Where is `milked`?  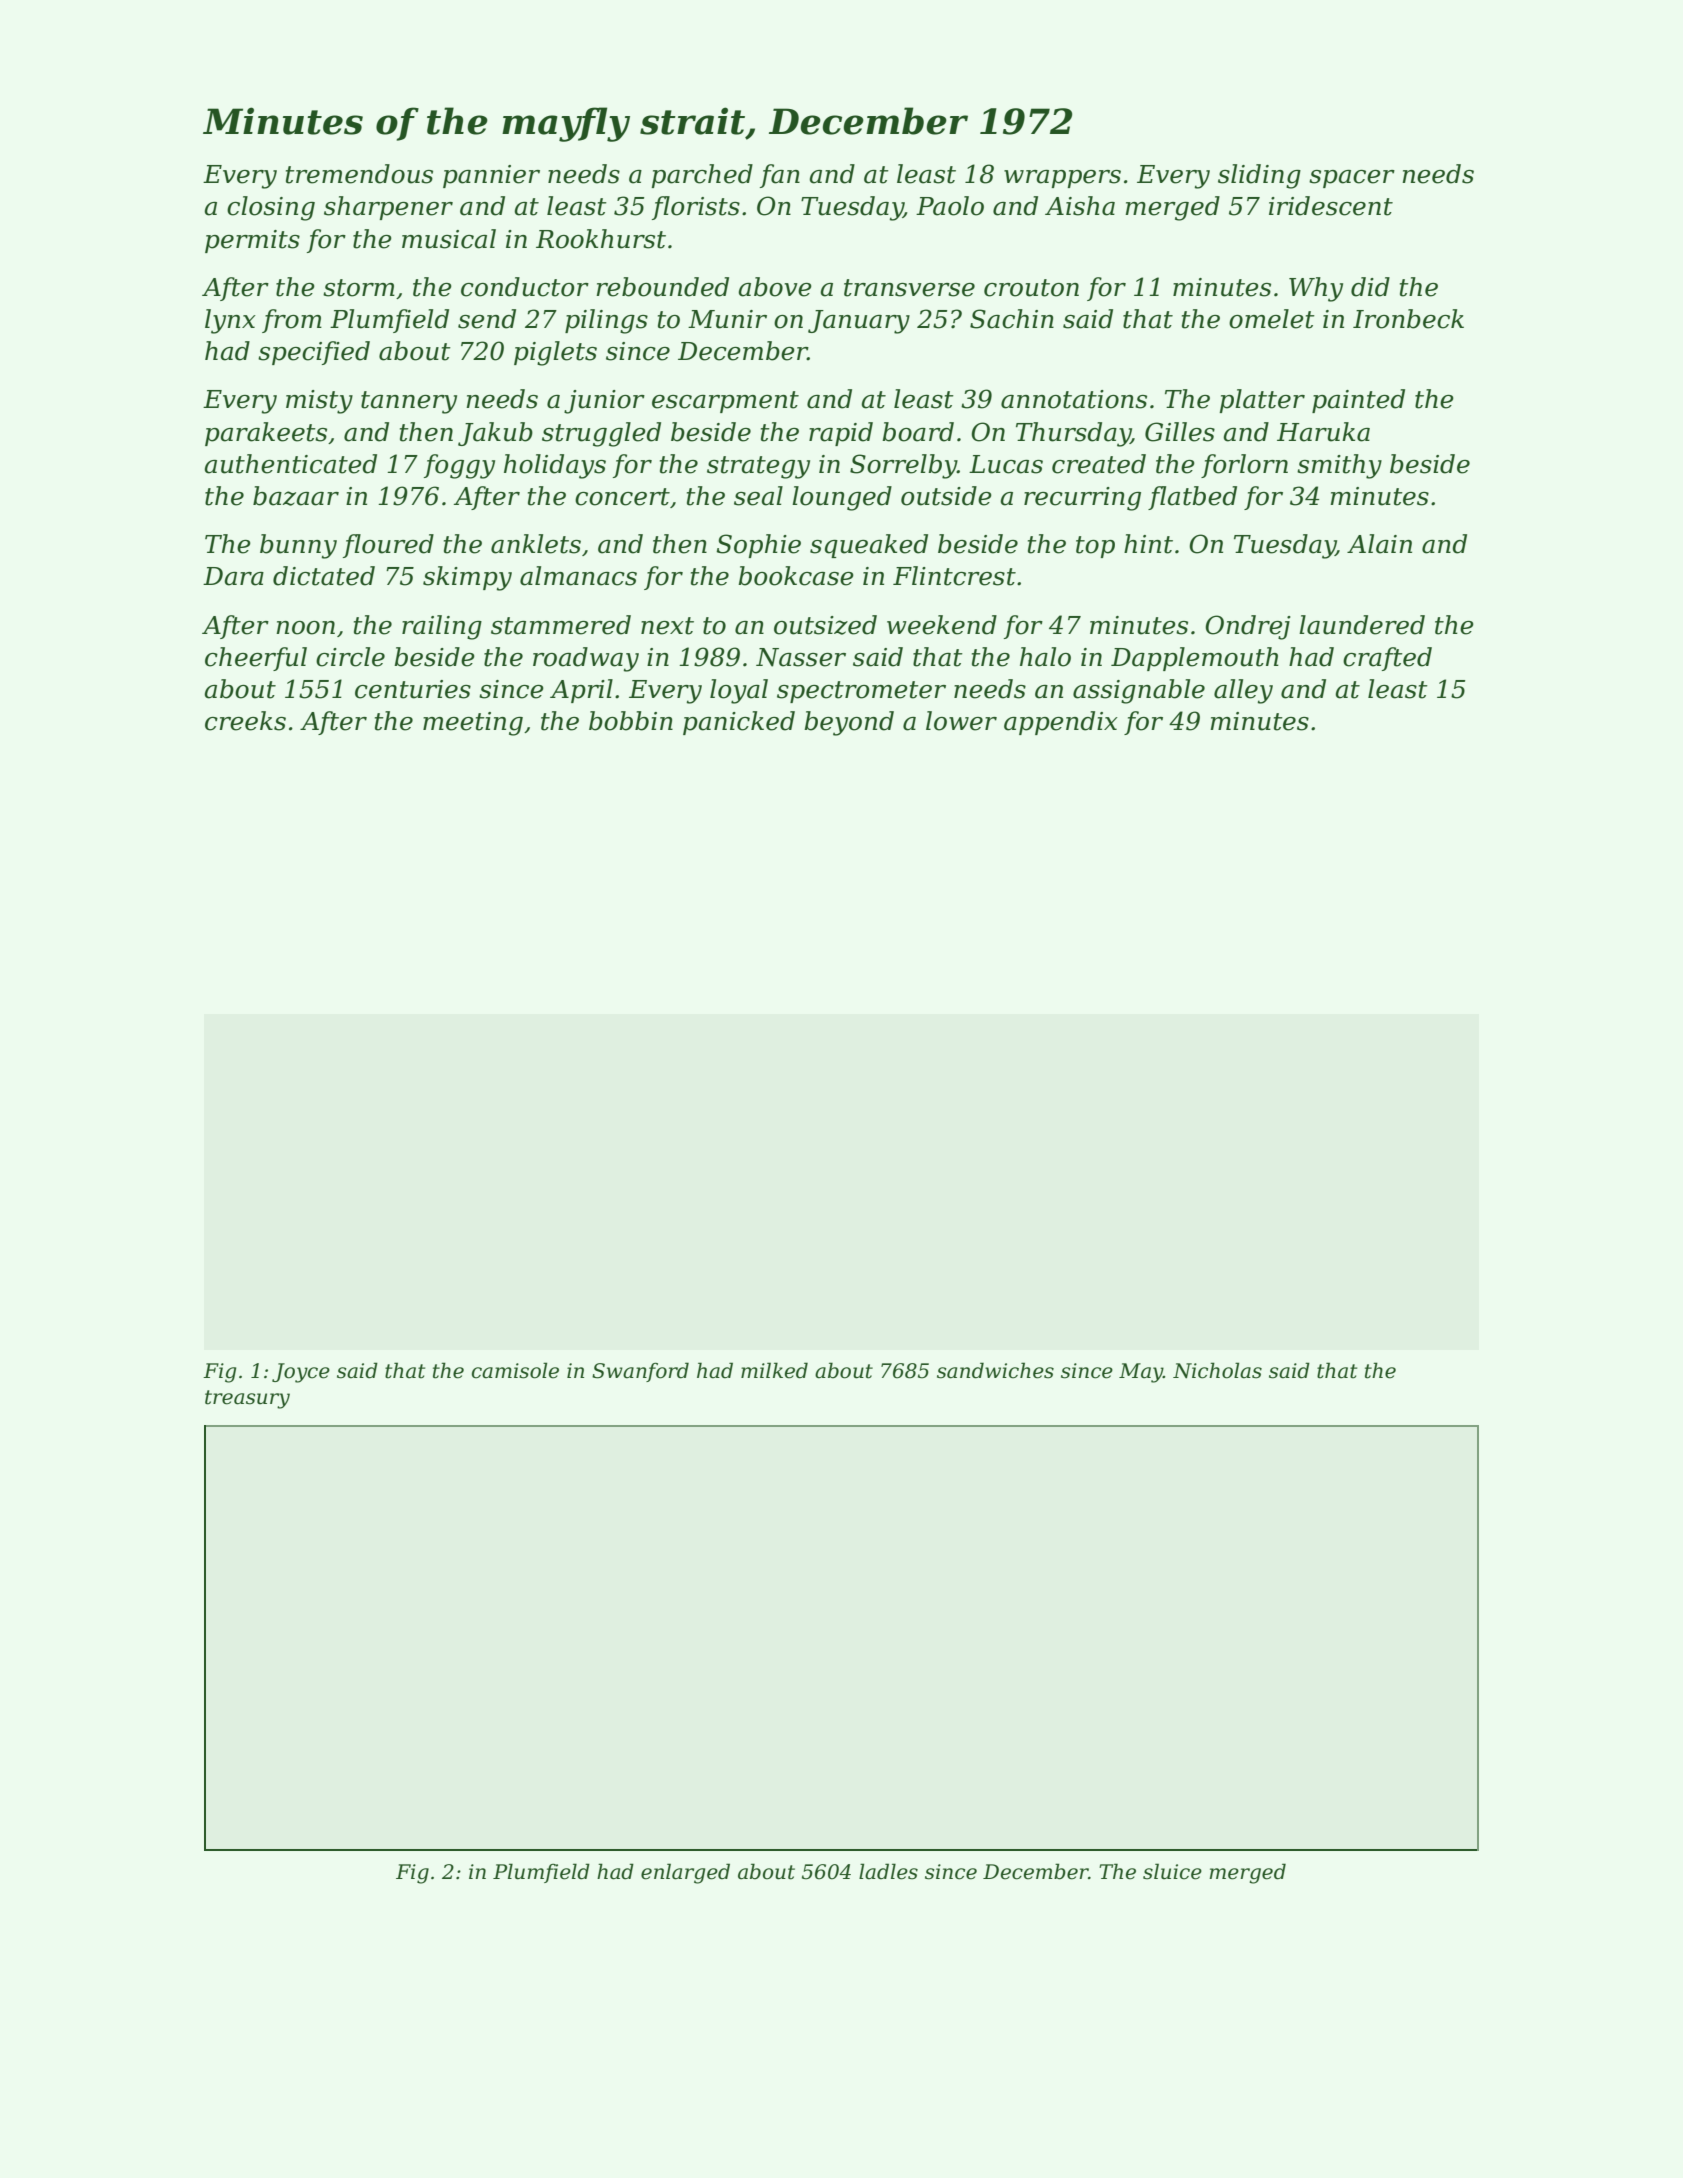
milked is located at coordinates (774, 1370).
